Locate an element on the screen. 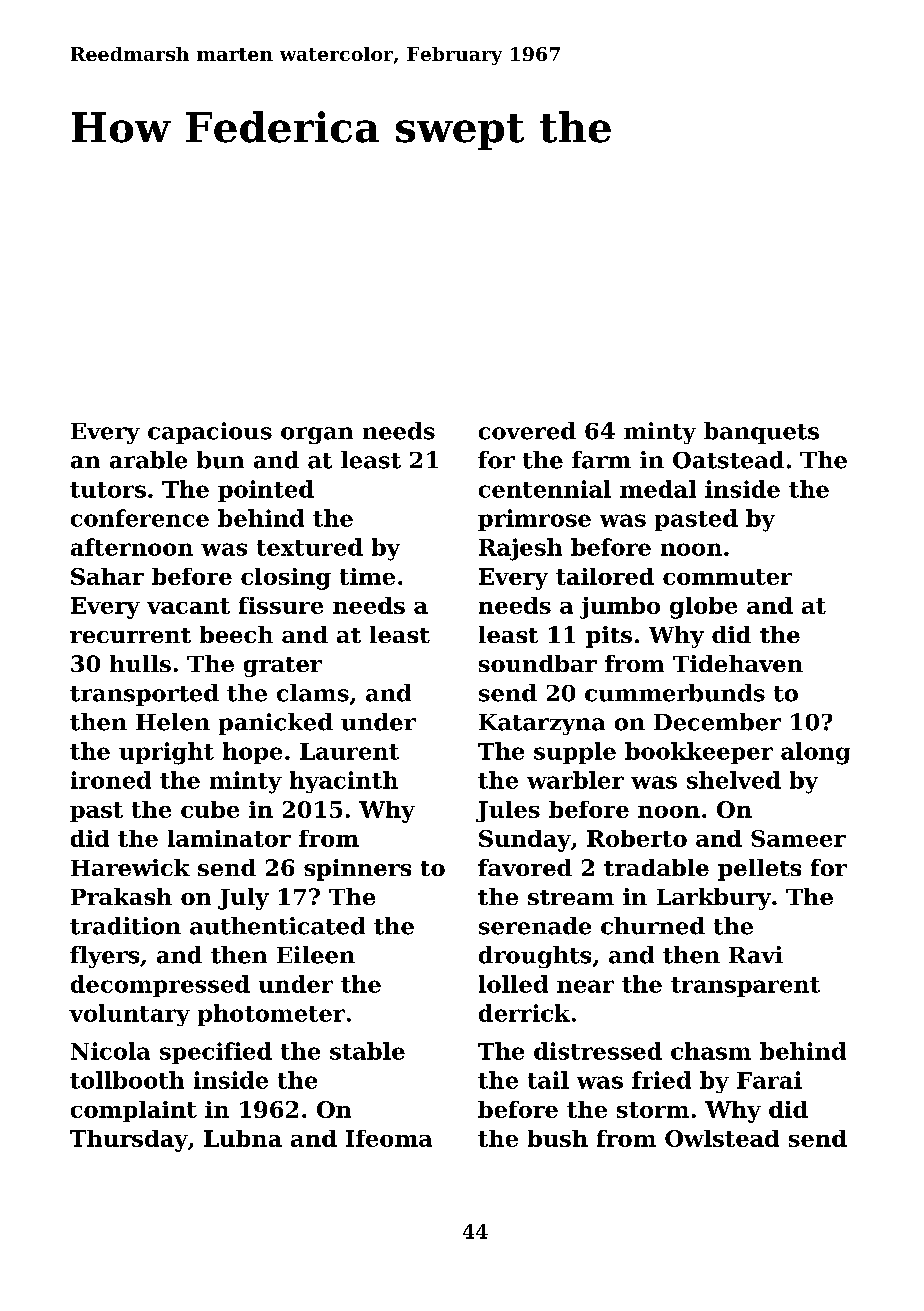 This screenshot has width=924, height=1311. stable is located at coordinates (367, 1051).
